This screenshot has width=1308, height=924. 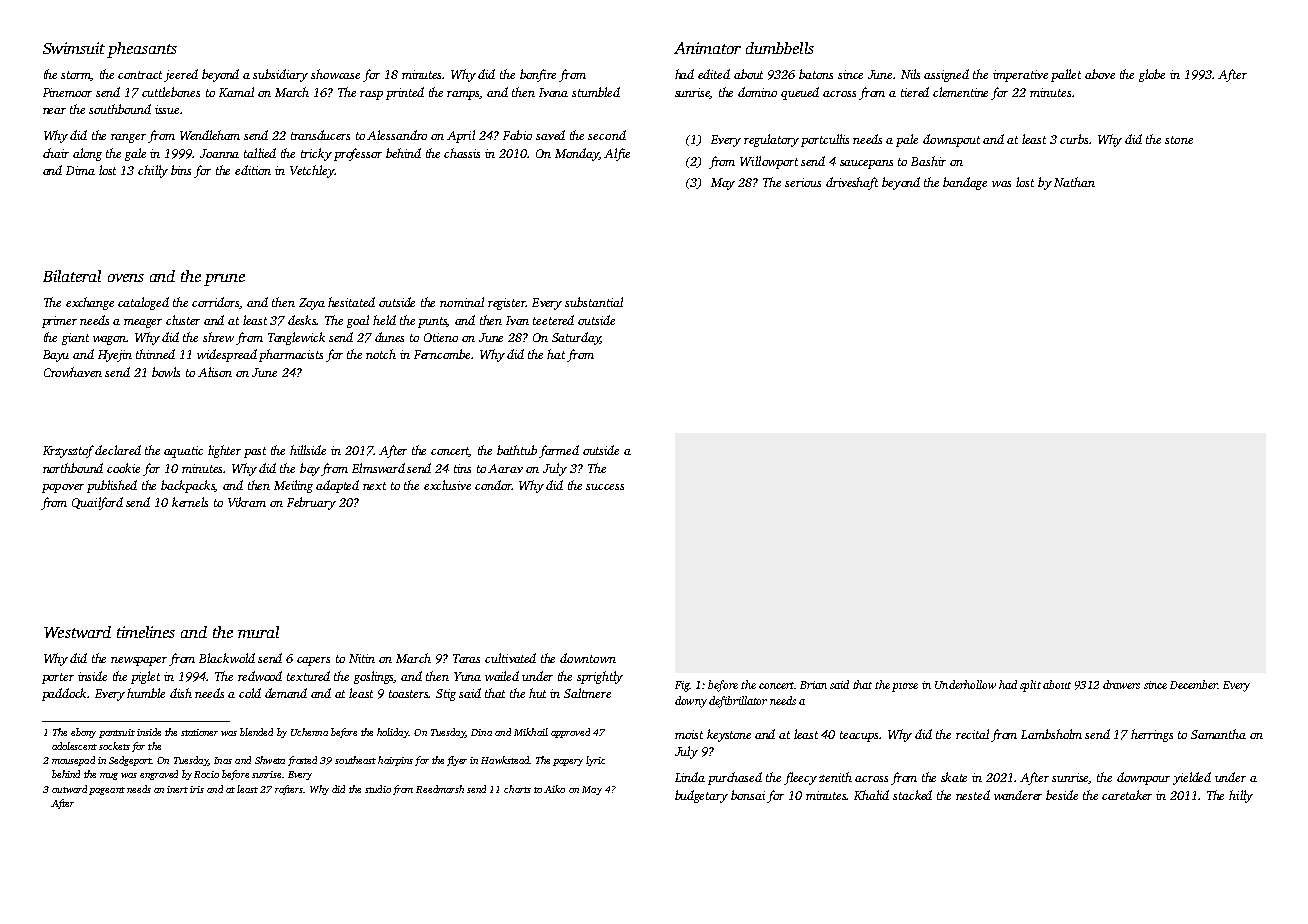 What do you see at coordinates (701, 796) in the screenshot?
I see `budgetary` at bounding box center [701, 796].
